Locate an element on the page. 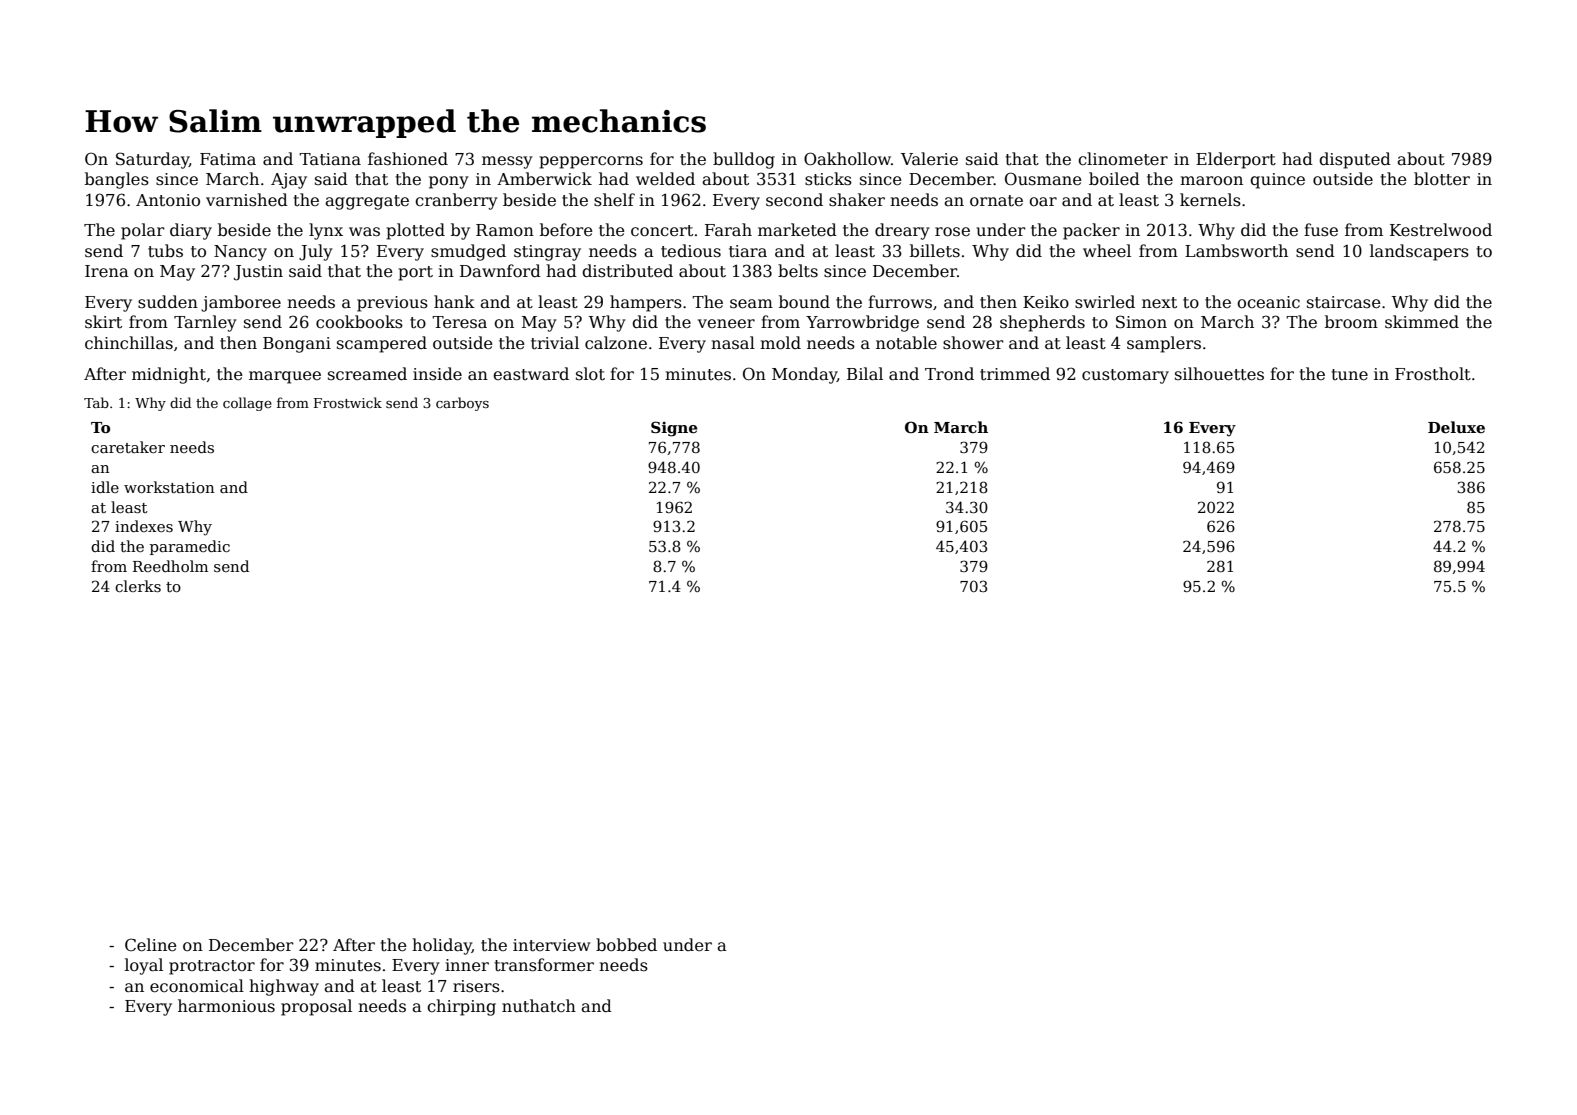 This page has width=1577, height=1115. clinometer is located at coordinates (1123, 159).
